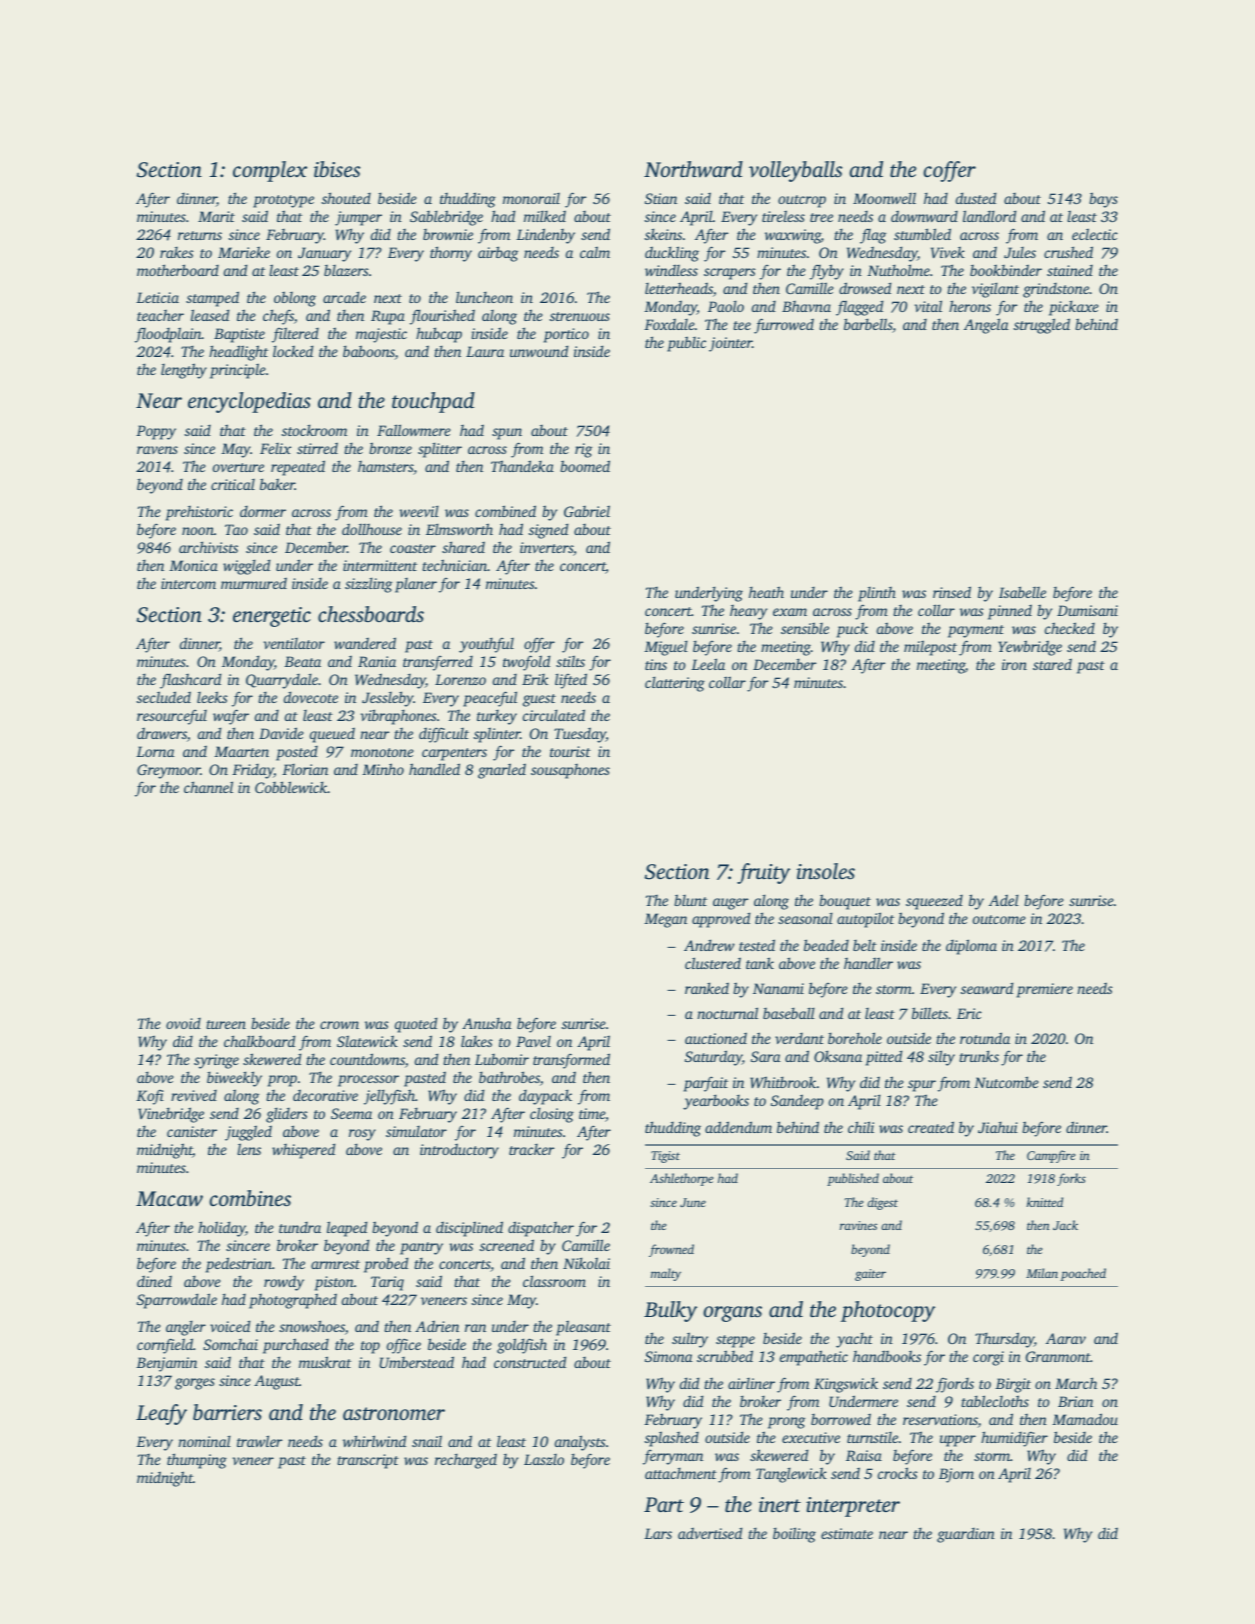 The image size is (1255, 1624). I want to click on puck, so click(852, 630).
